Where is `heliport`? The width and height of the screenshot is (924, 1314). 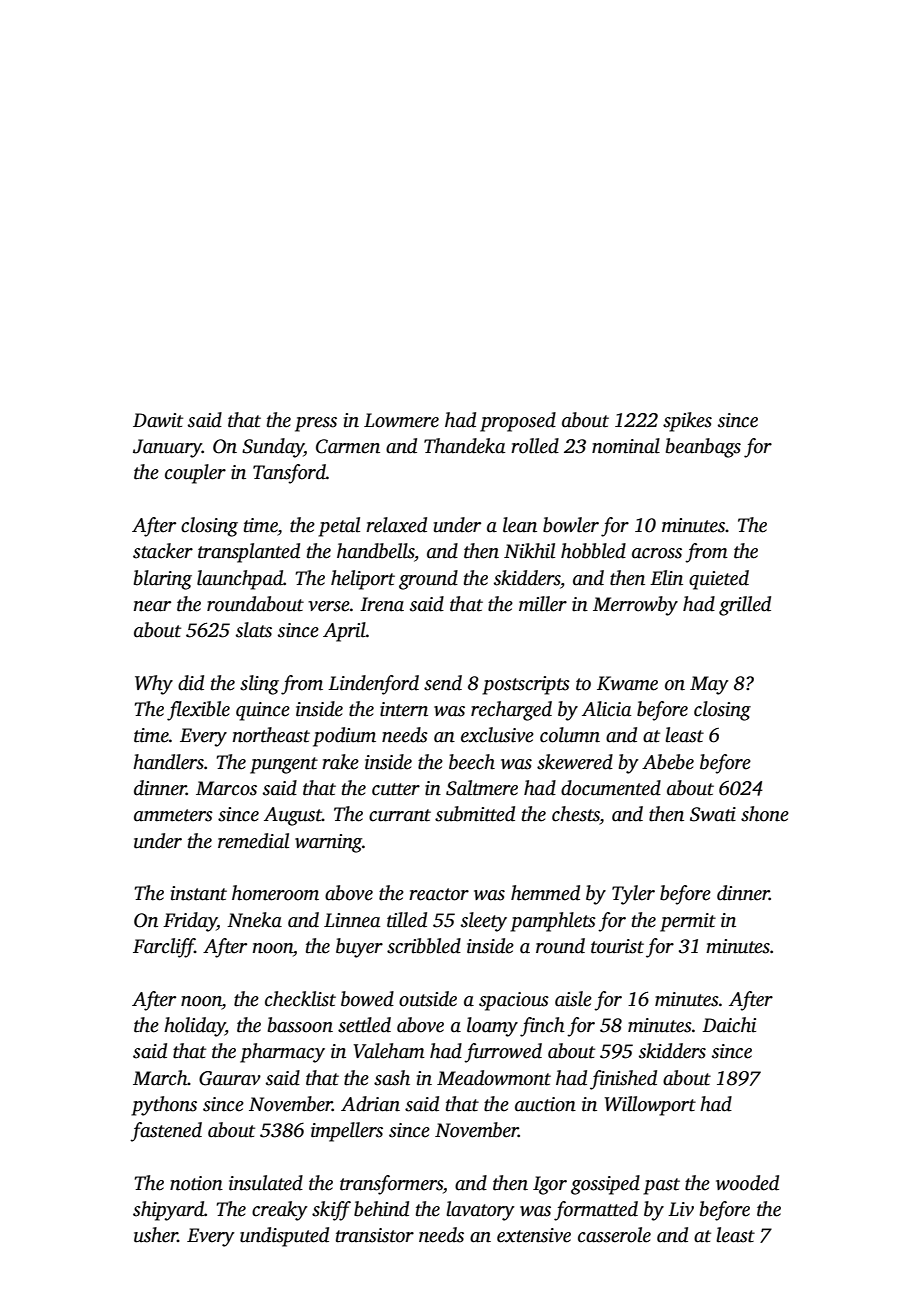
heliport is located at coordinates (363, 580).
